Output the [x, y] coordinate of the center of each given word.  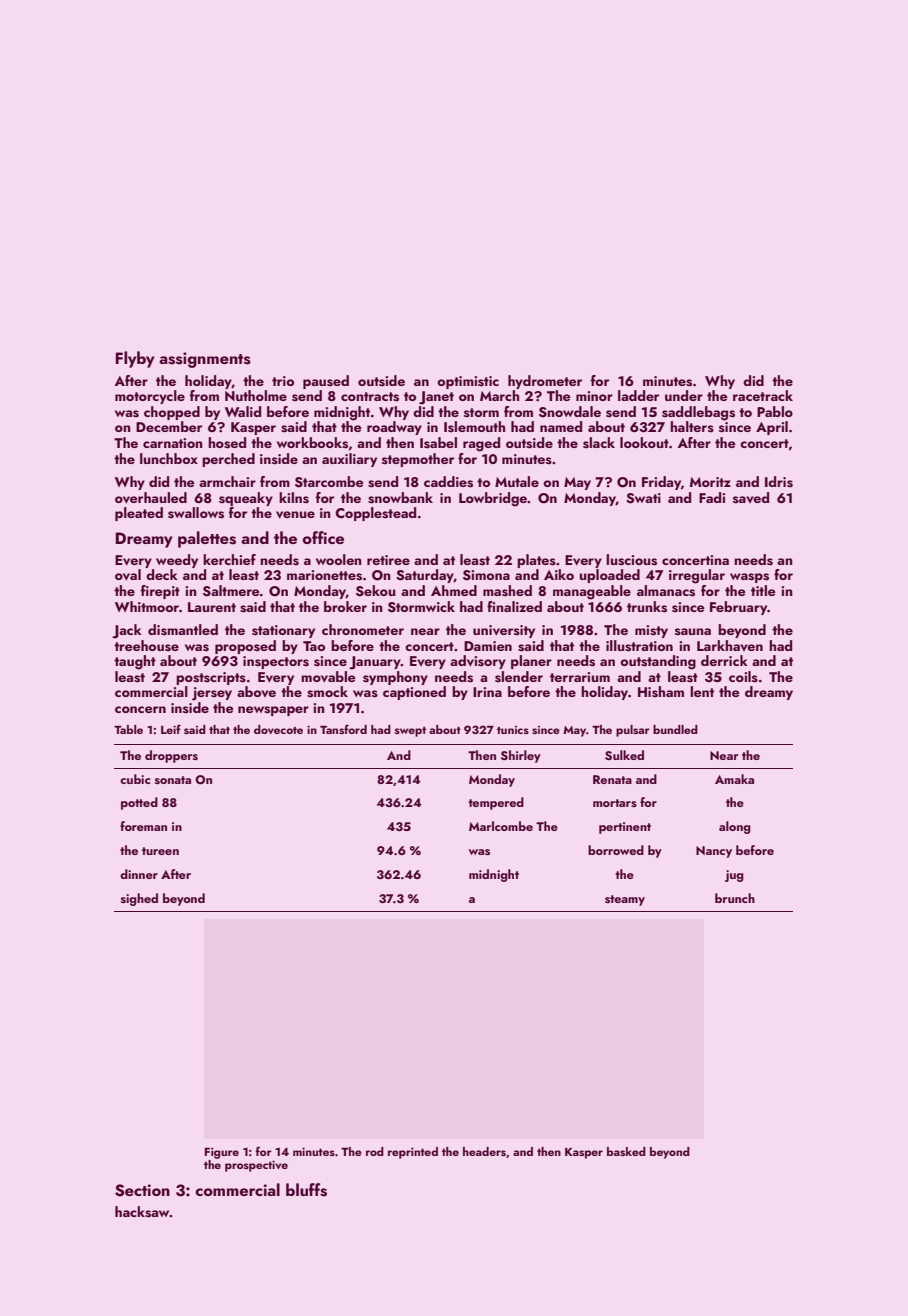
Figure [222, 1153]
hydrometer [545, 382]
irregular [697, 576]
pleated [139, 514]
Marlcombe [501, 826]
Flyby [135, 359]
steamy [625, 900]
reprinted [413, 1153]
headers [484, 1151]
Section [142, 1190]
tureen [160, 851]
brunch [735, 898]
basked [626, 1151]
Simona [486, 575]
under [684, 395]
